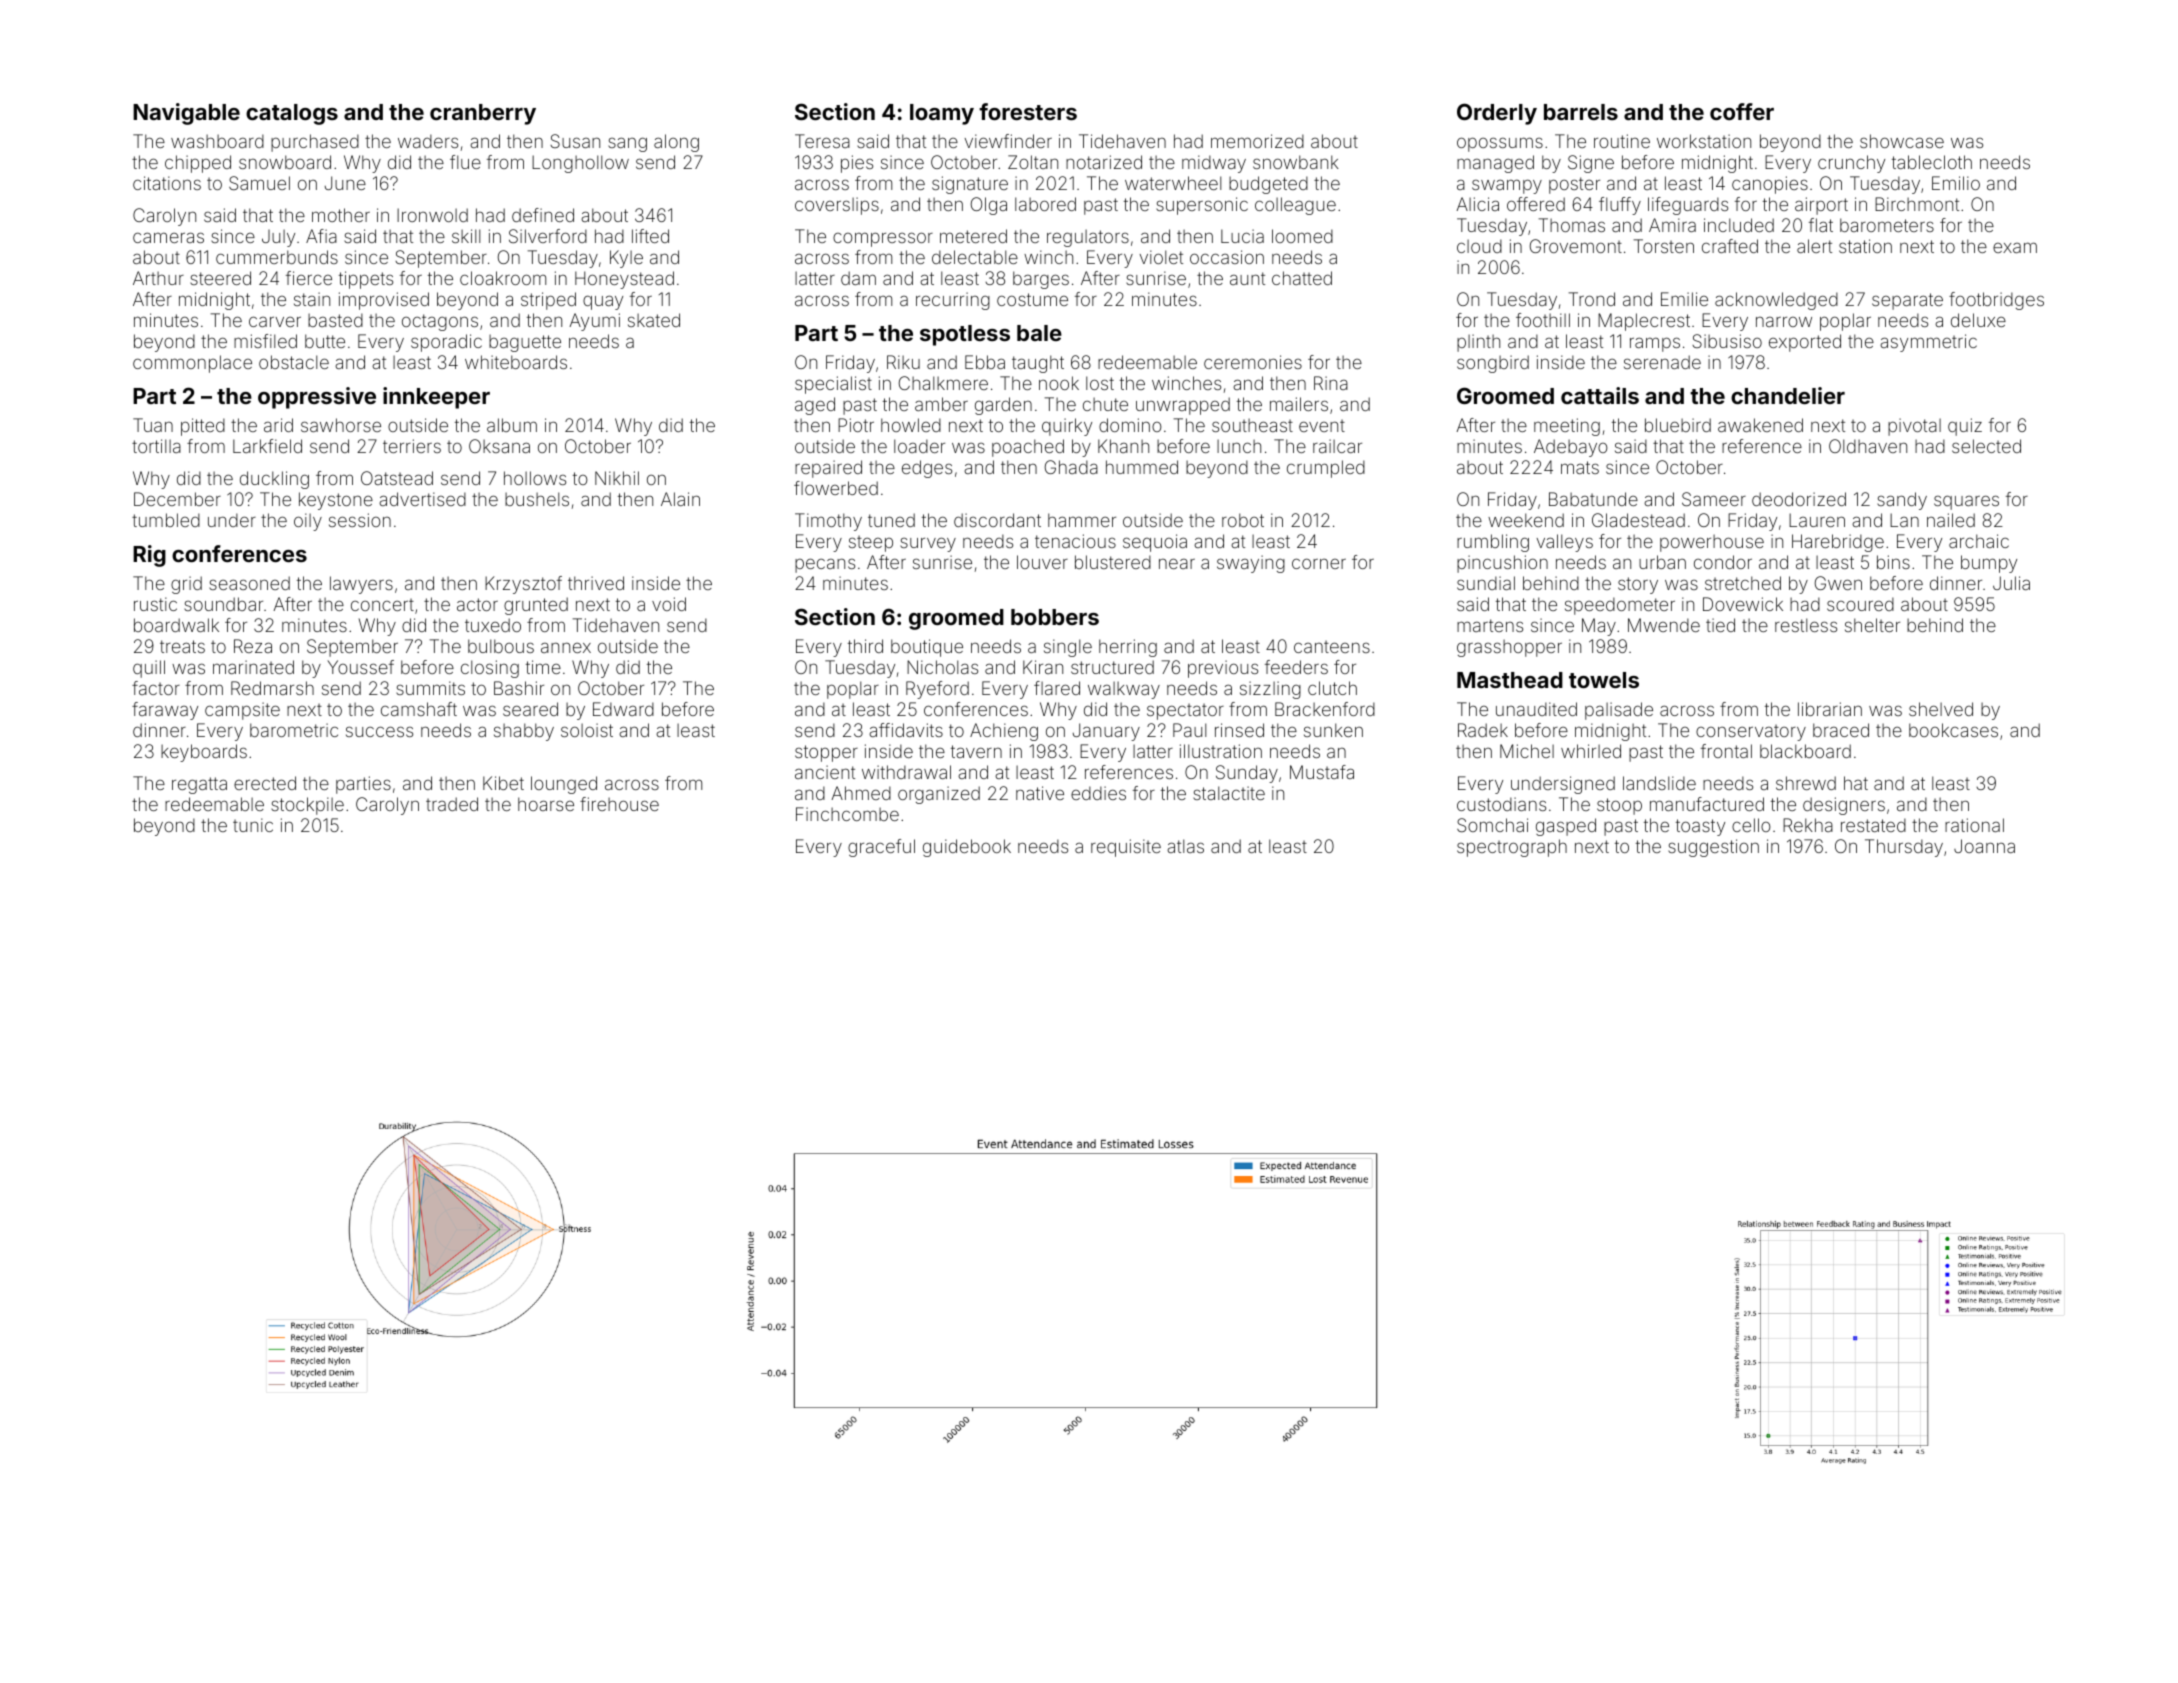 This screenshot has height=1683, width=2178. I want to click on tunic, so click(253, 825).
